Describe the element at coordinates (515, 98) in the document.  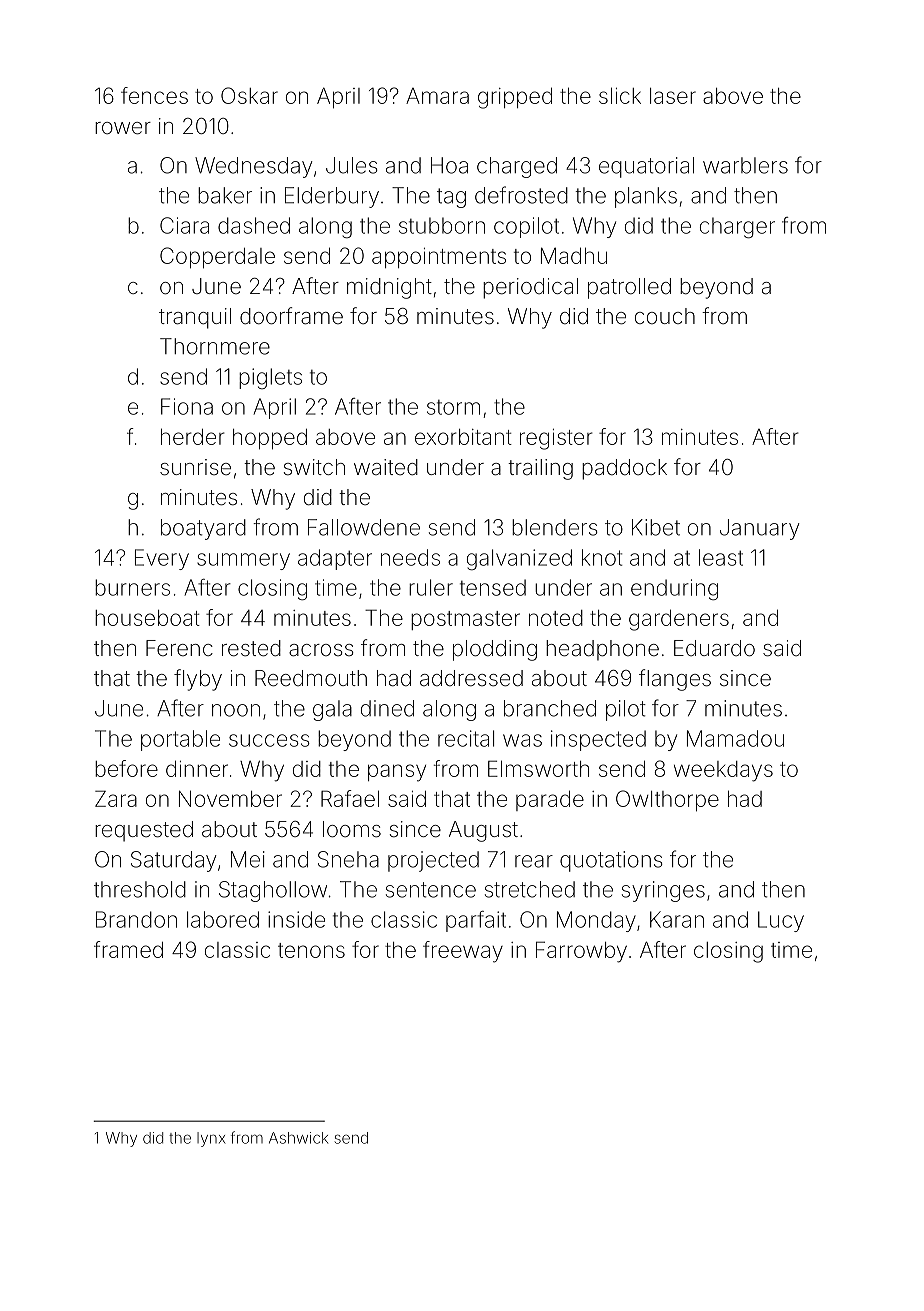
I see `gripped` at that location.
